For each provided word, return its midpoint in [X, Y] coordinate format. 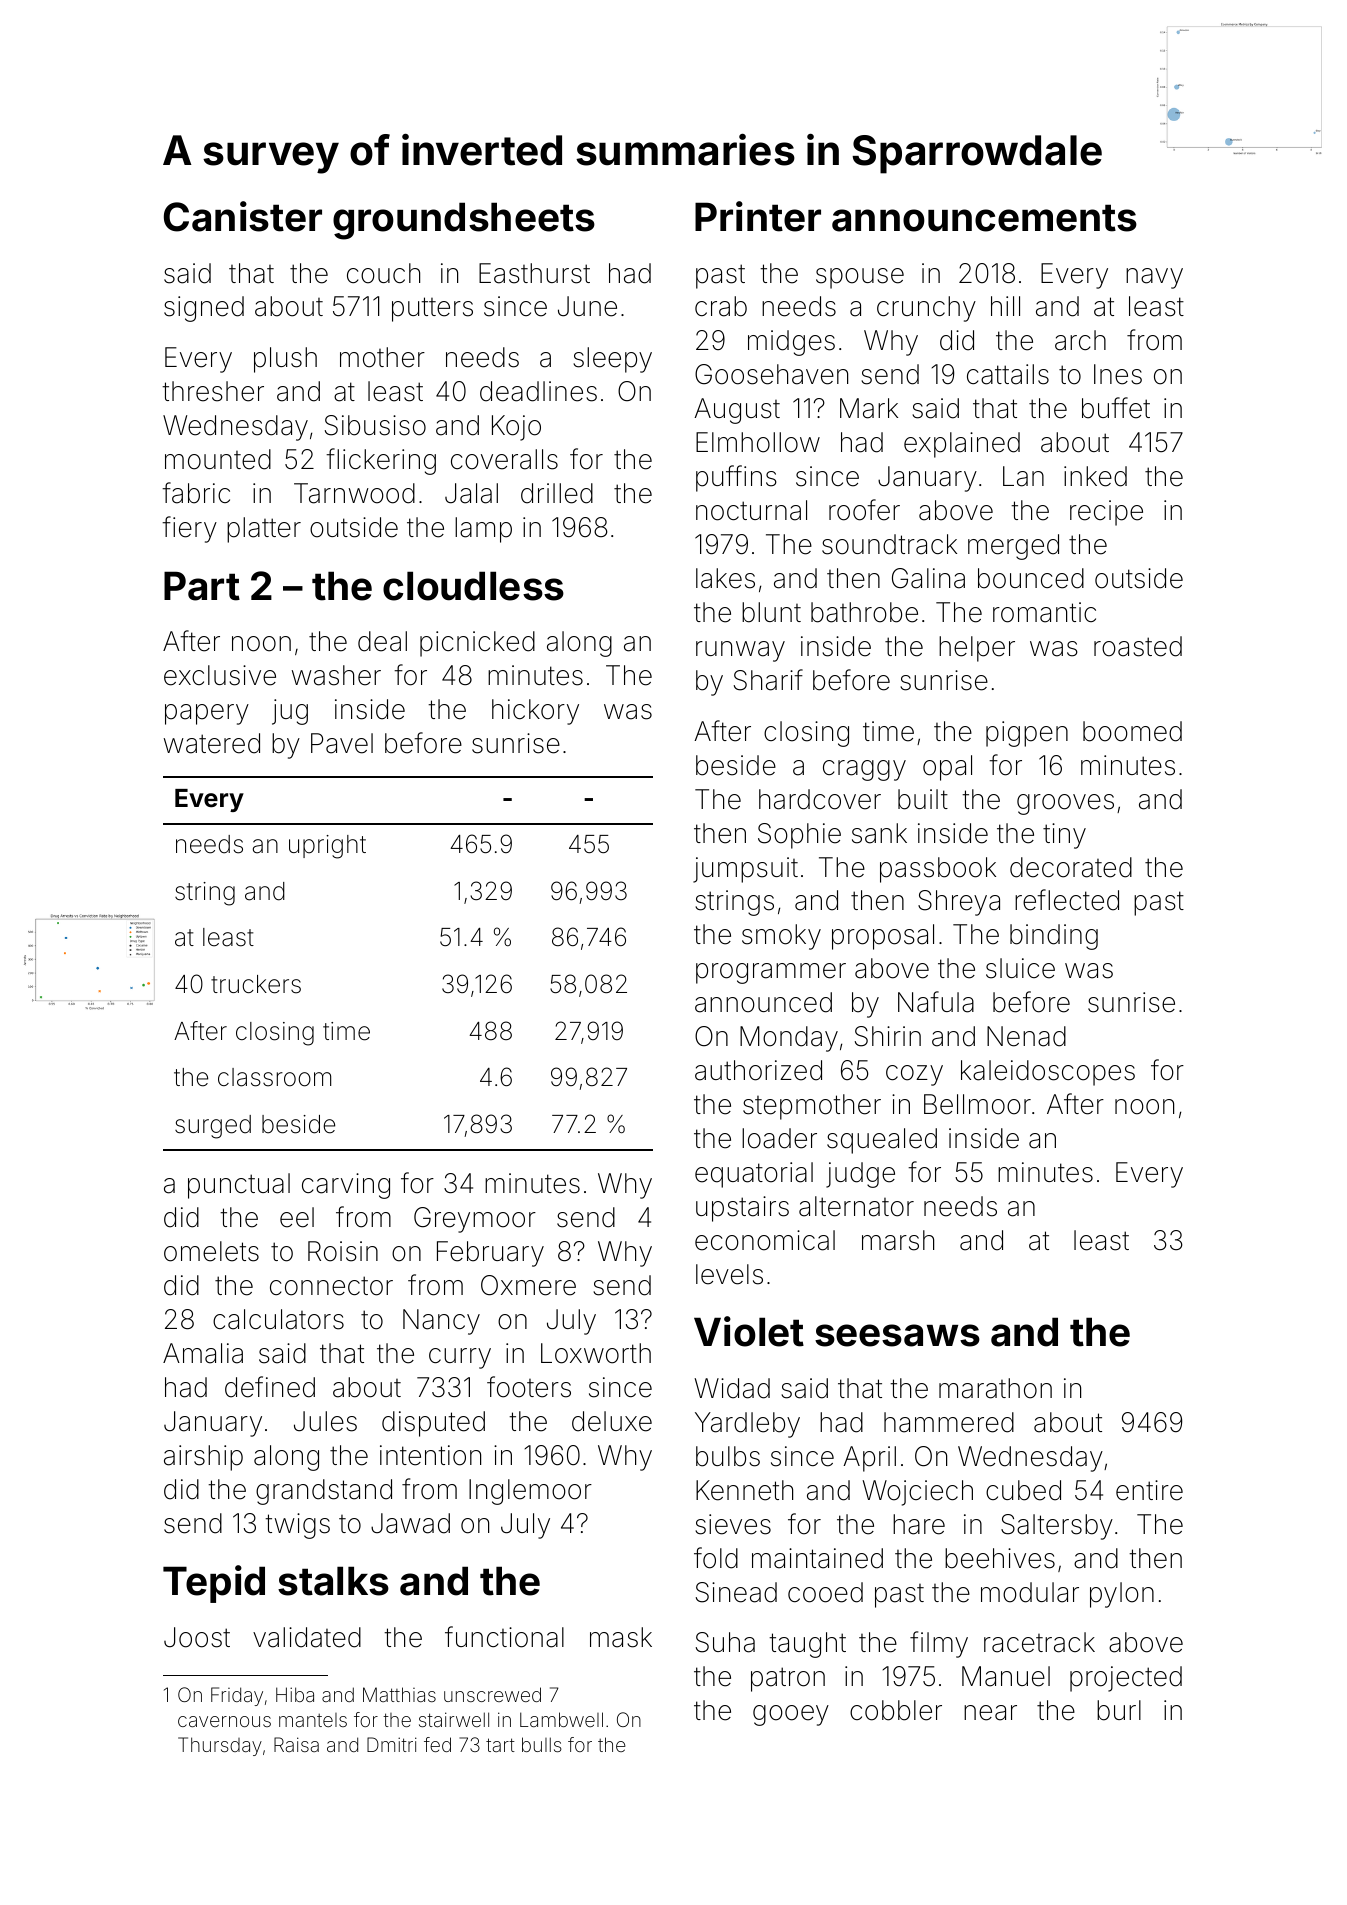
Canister [243, 216]
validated [307, 1637]
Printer [758, 216]
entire [1149, 1490]
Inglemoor [530, 1492]
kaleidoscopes [1048, 1073]
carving [346, 1186]
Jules [325, 1421]
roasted [1138, 646]
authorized [758, 1070]
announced [763, 1002]
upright [327, 847]
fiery [189, 529]
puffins [736, 478]
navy [1154, 278]
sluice [1020, 968]
